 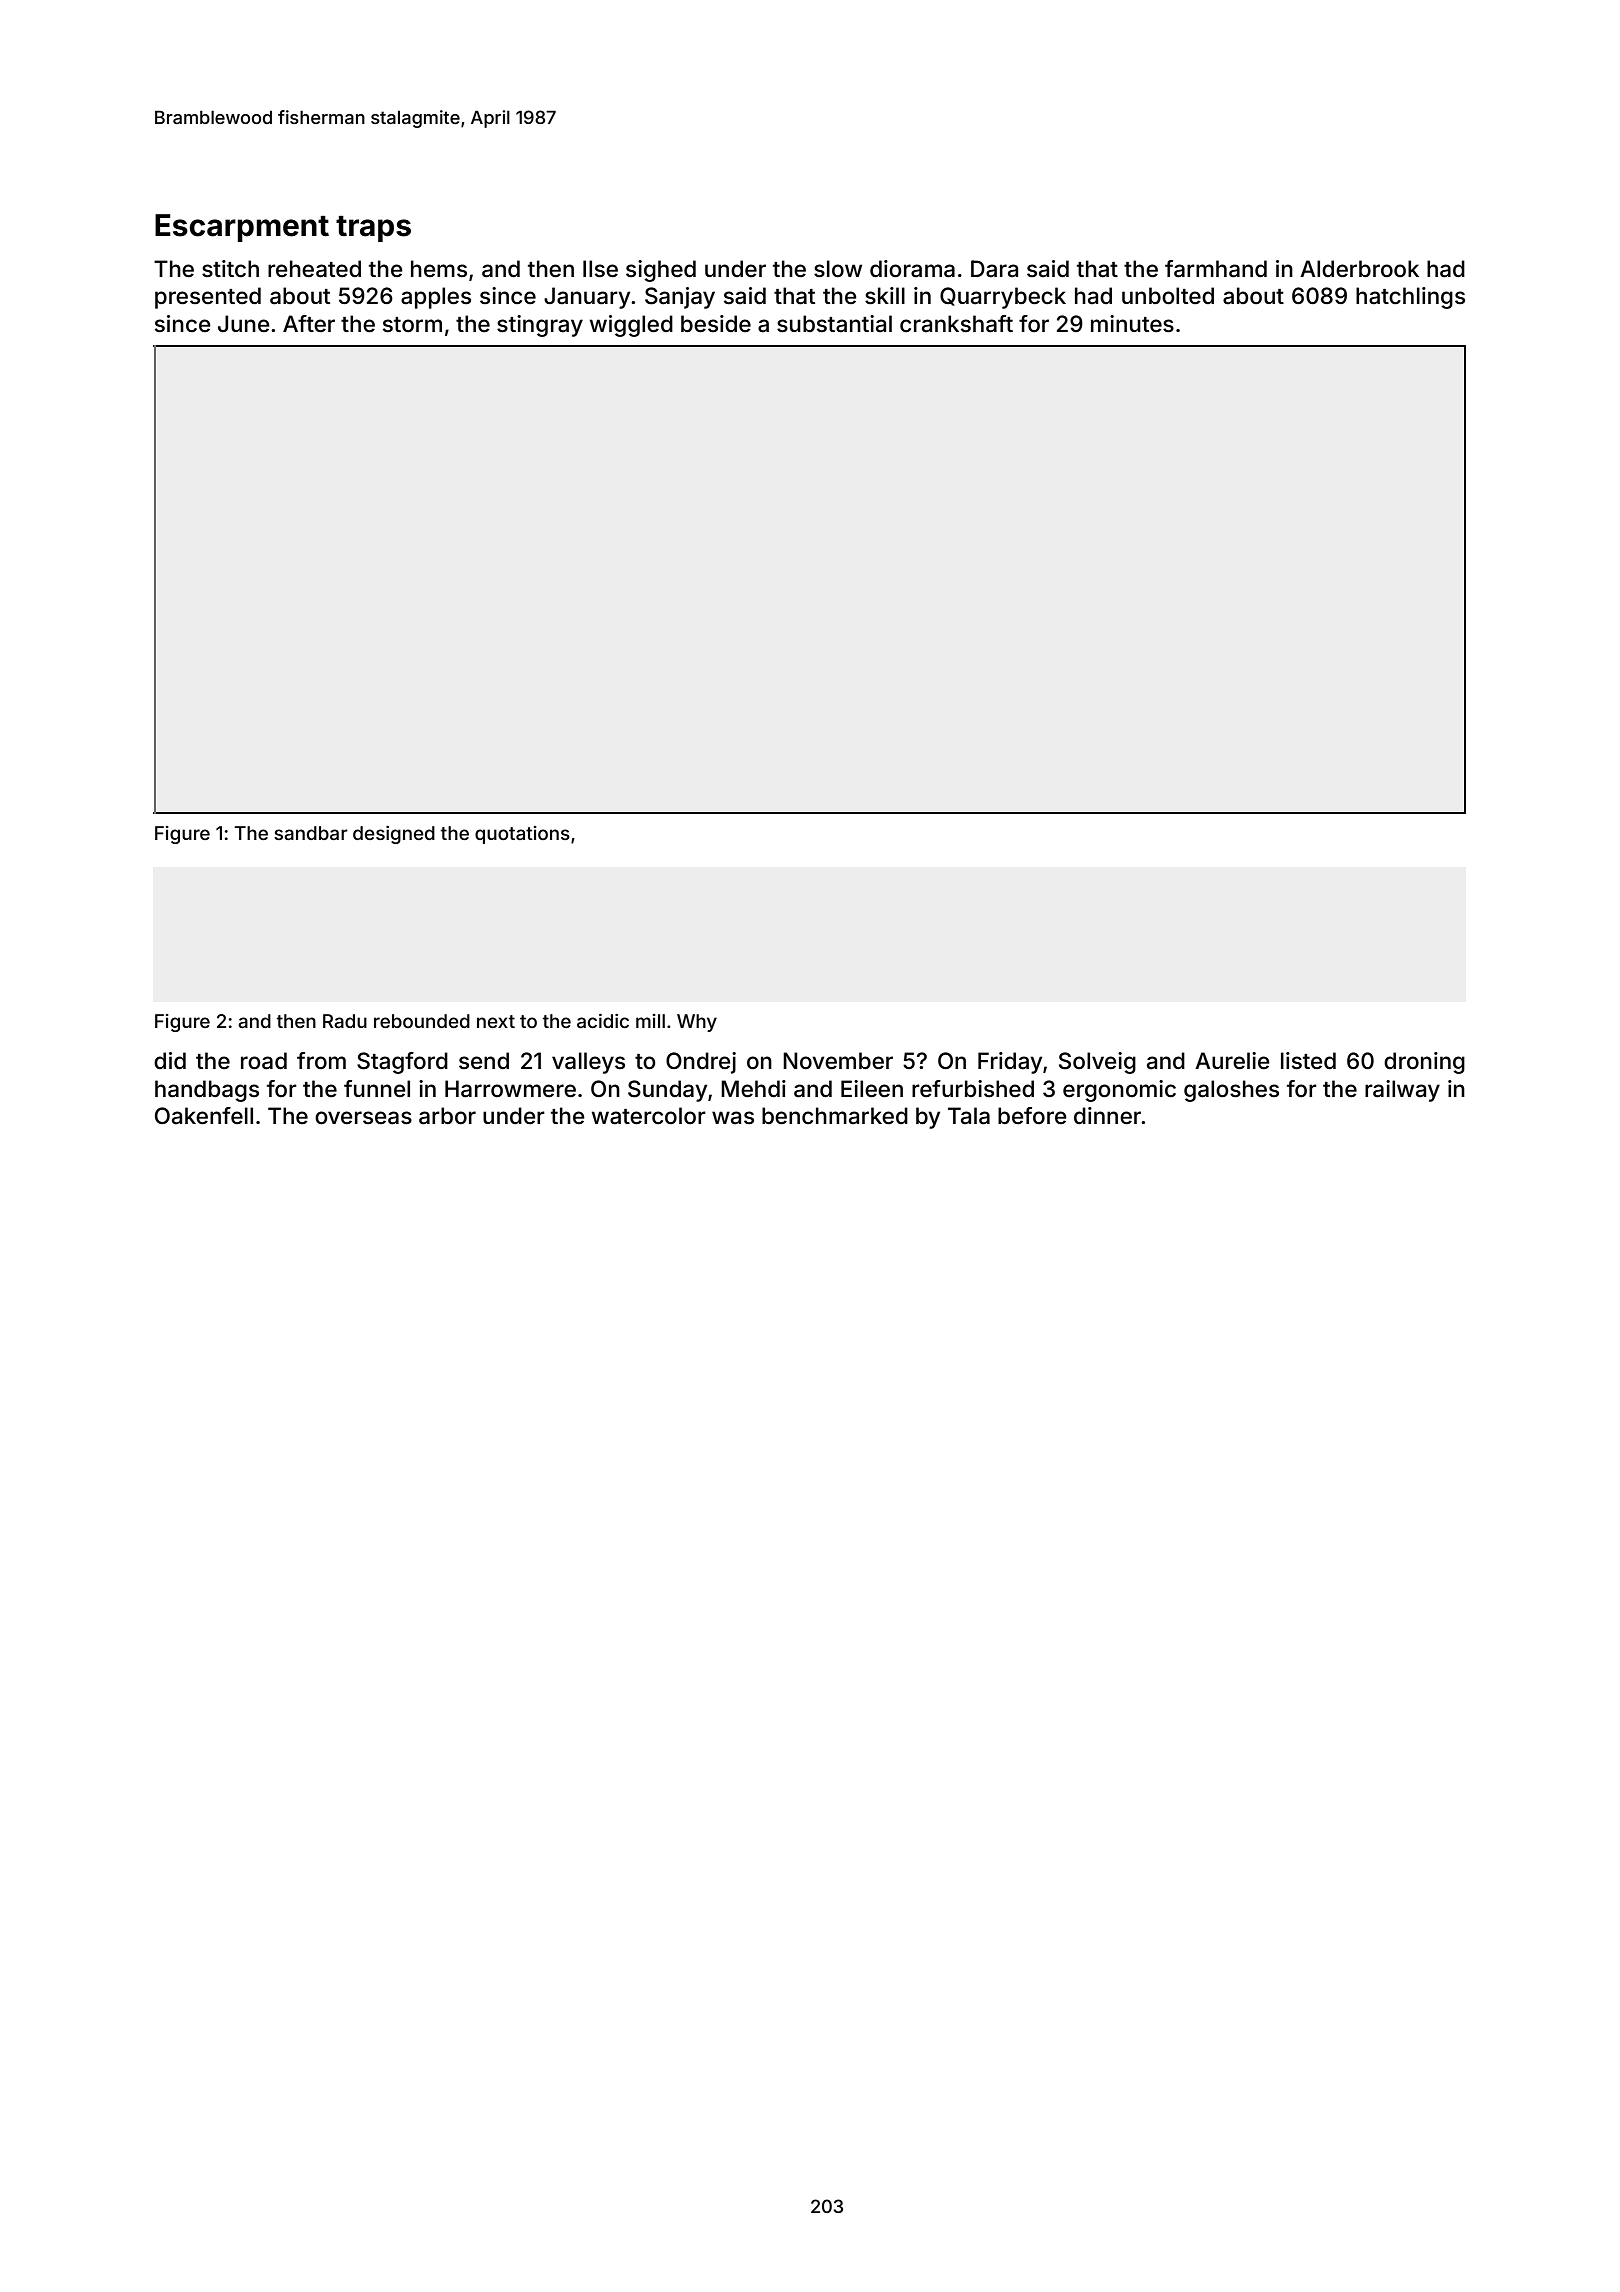 What do you see at coordinates (394, 835) in the page?
I see `designed` at bounding box center [394, 835].
